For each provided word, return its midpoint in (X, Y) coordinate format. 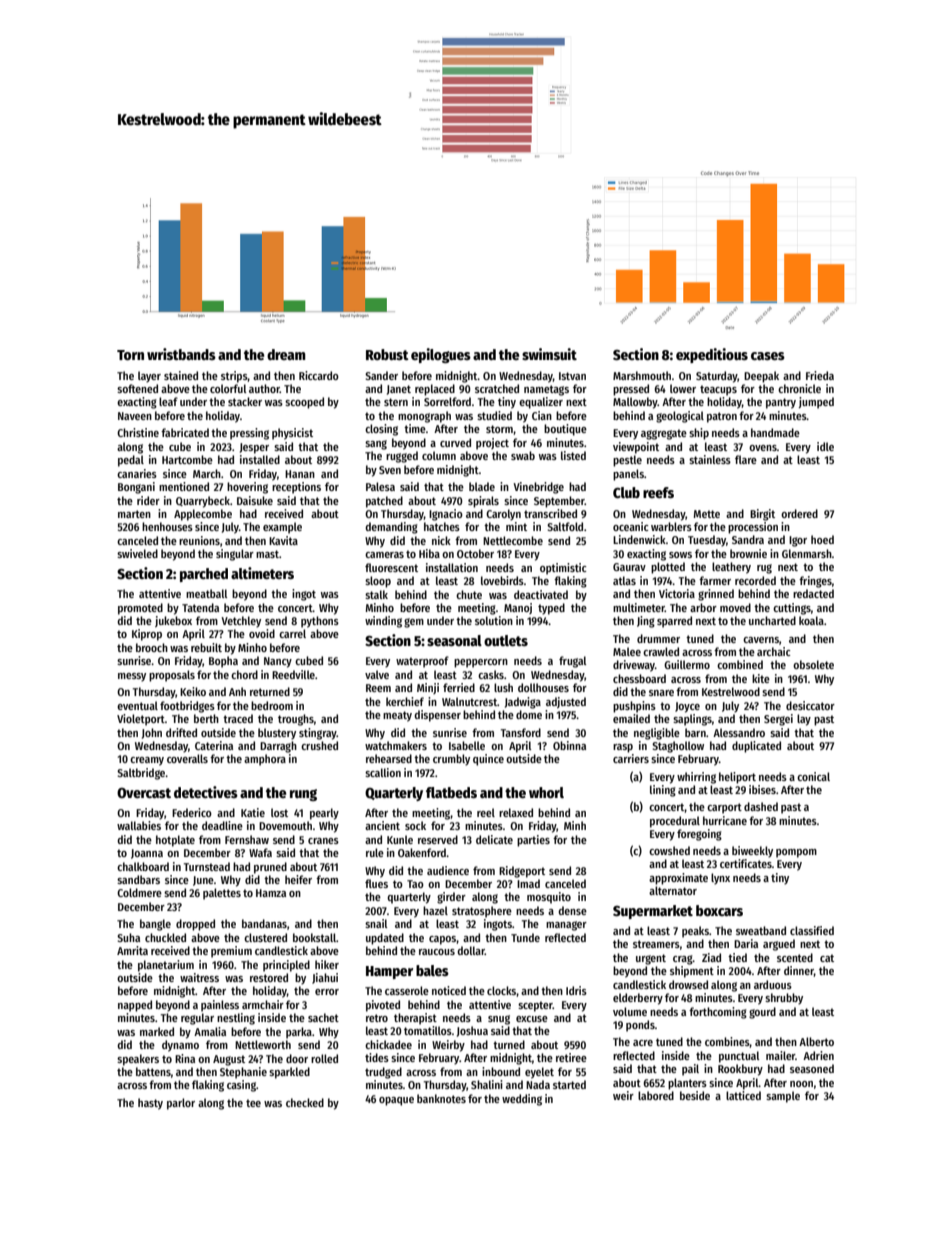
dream (286, 354)
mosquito (549, 898)
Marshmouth (642, 375)
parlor (181, 1104)
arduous (773, 984)
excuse (532, 1019)
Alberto (816, 1041)
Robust (387, 354)
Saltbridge (141, 774)
